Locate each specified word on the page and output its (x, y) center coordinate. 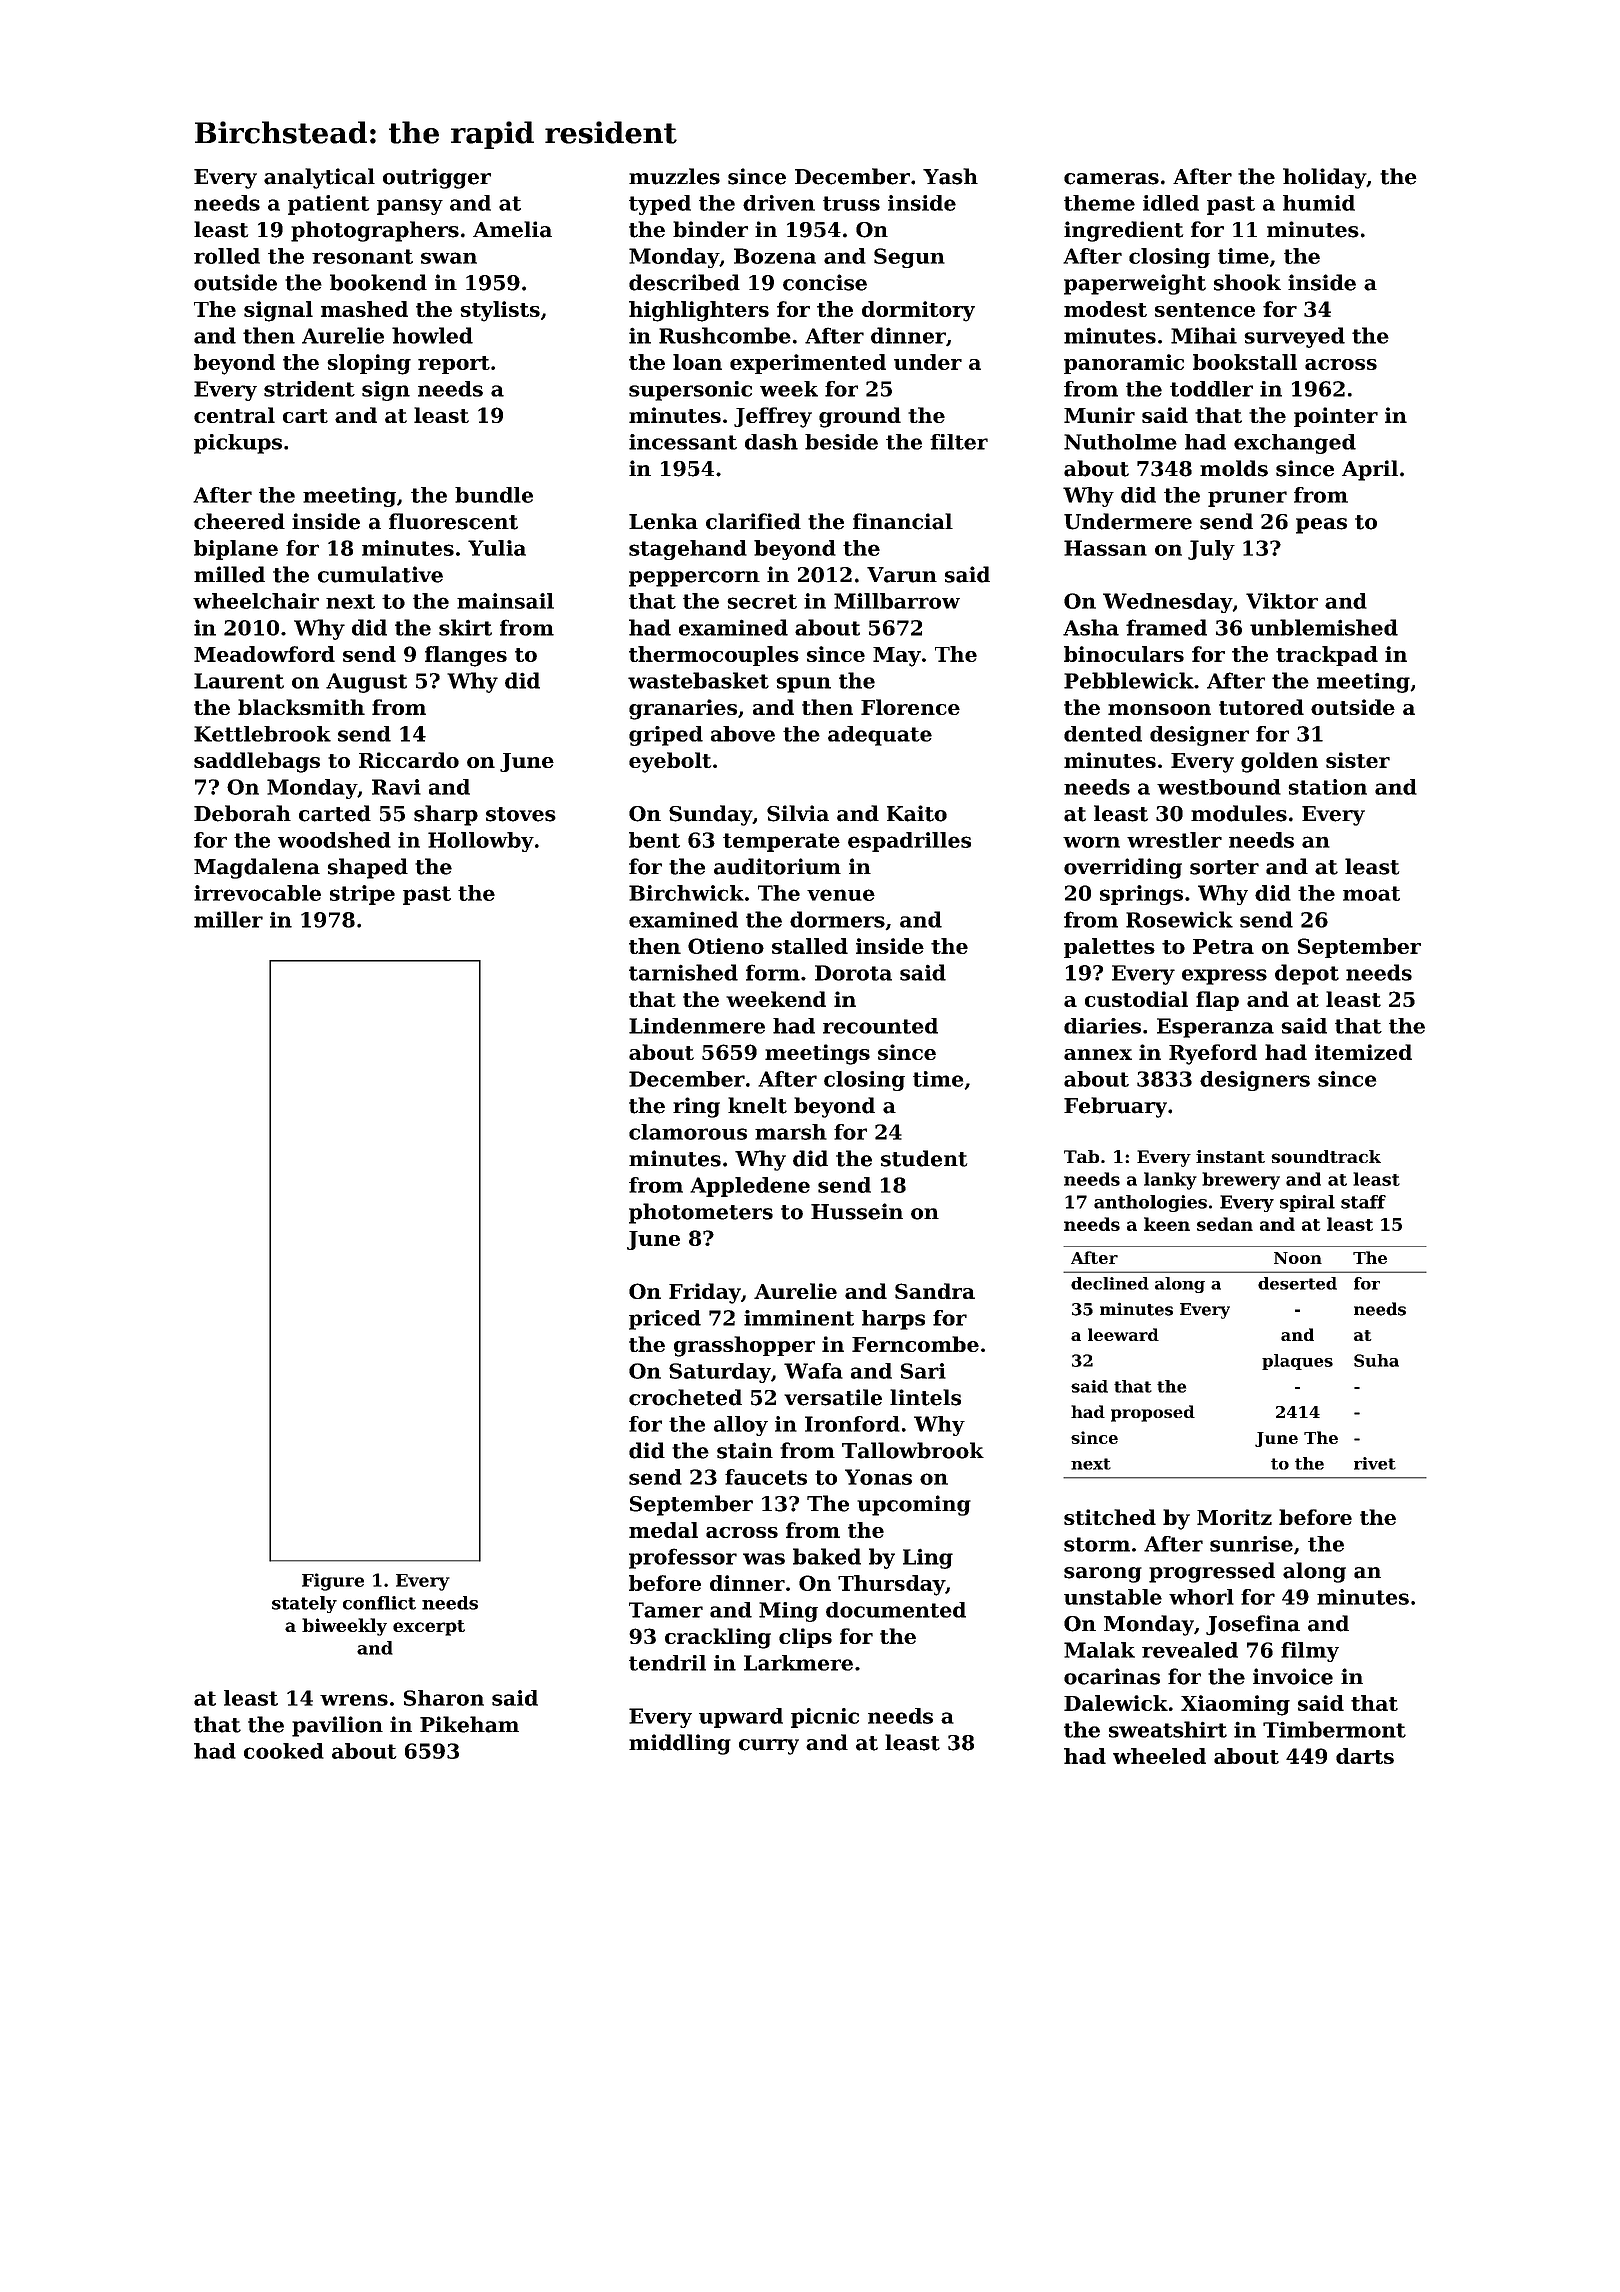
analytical (319, 178)
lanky (1170, 1181)
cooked (284, 1751)
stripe (362, 895)
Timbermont (1334, 1729)
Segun (909, 258)
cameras (1111, 179)
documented (896, 1610)
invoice (1293, 1676)
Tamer (666, 1610)
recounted (880, 1026)
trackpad (1327, 656)
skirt (465, 627)
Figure (333, 1582)
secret (762, 601)
